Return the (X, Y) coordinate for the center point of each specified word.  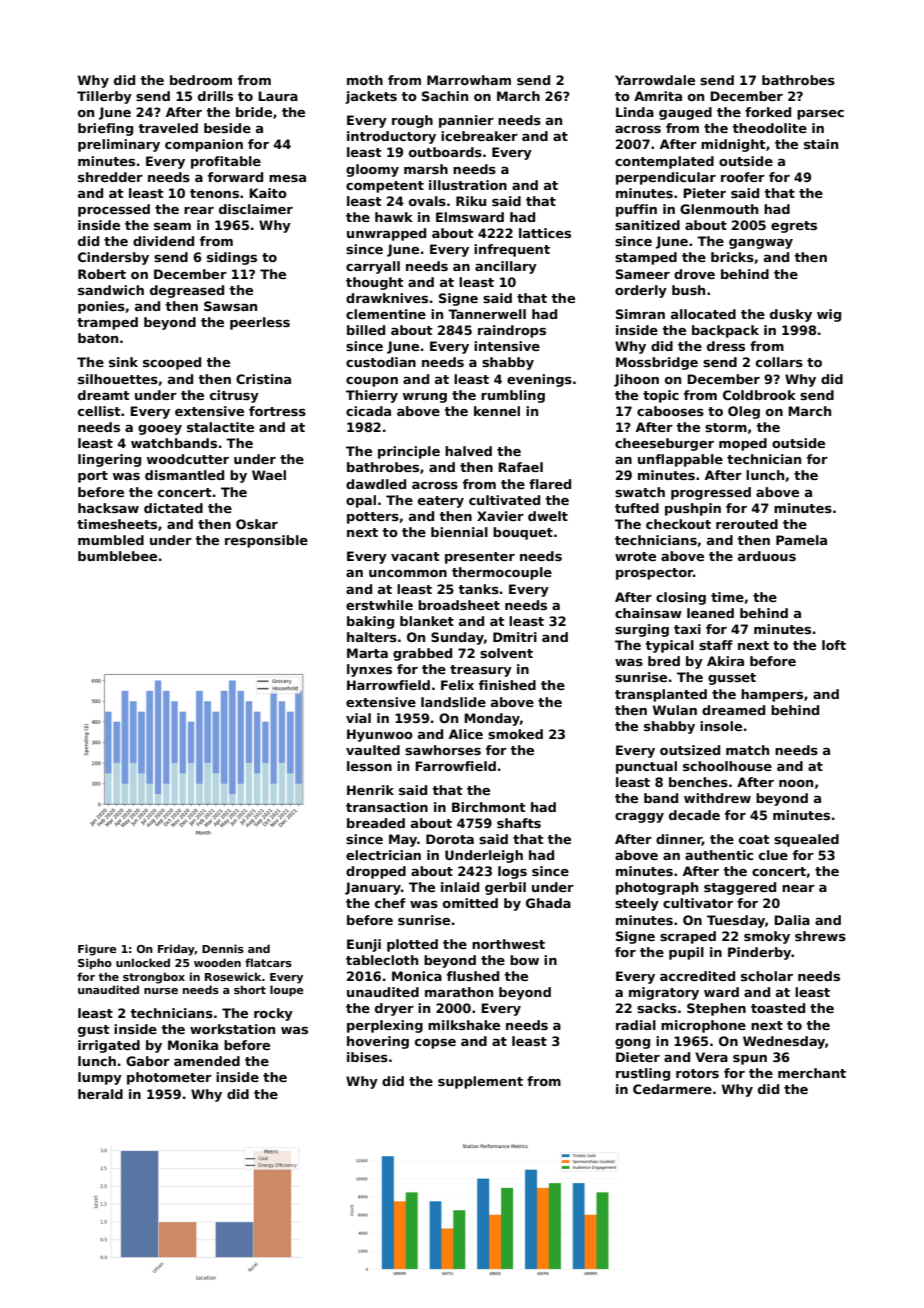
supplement (480, 1082)
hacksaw (108, 508)
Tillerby (104, 97)
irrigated (109, 1046)
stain (821, 144)
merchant (812, 1073)
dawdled (376, 484)
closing (681, 598)
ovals (427, 201)
